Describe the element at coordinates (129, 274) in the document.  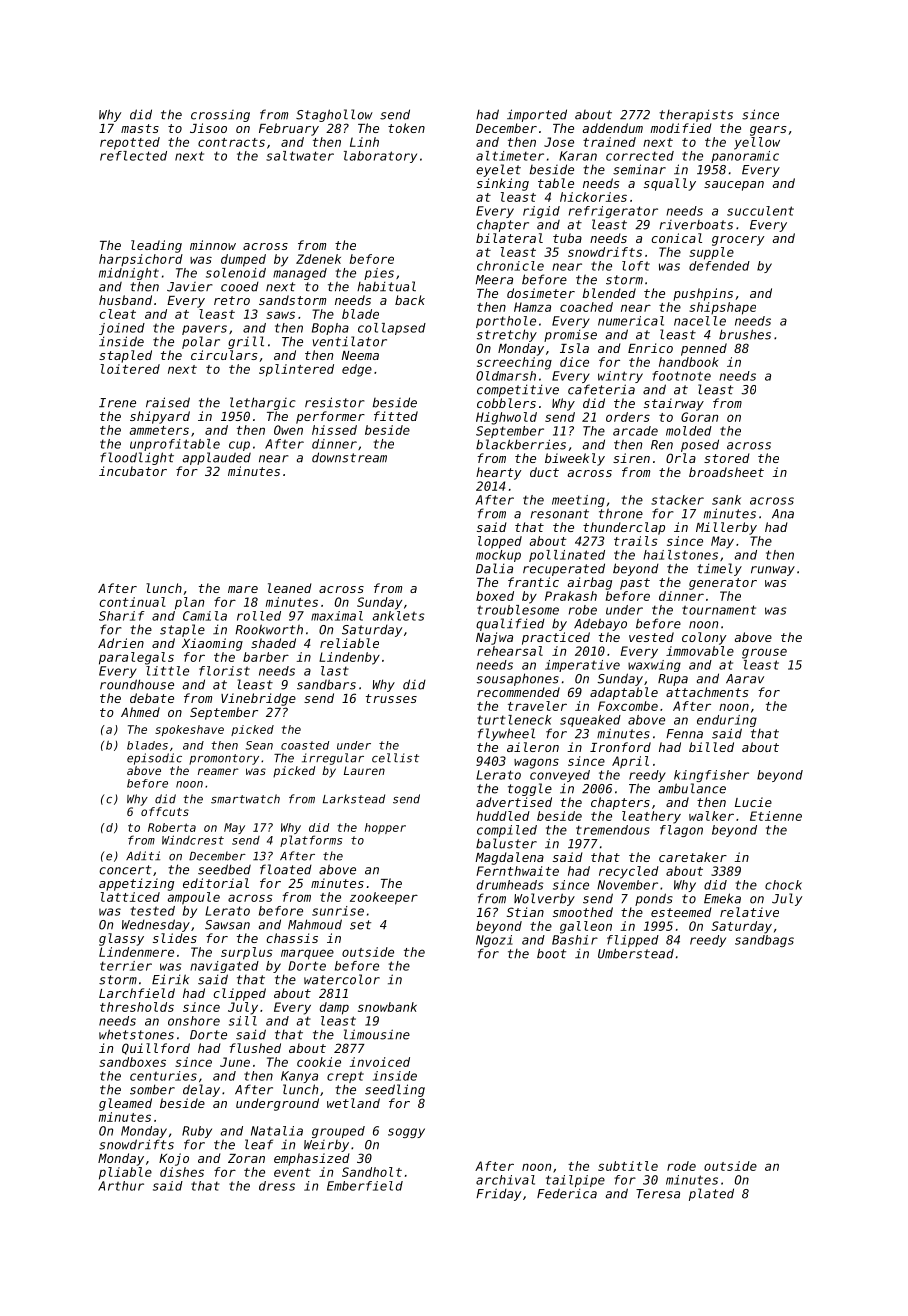
I see `midnight` at that location.
